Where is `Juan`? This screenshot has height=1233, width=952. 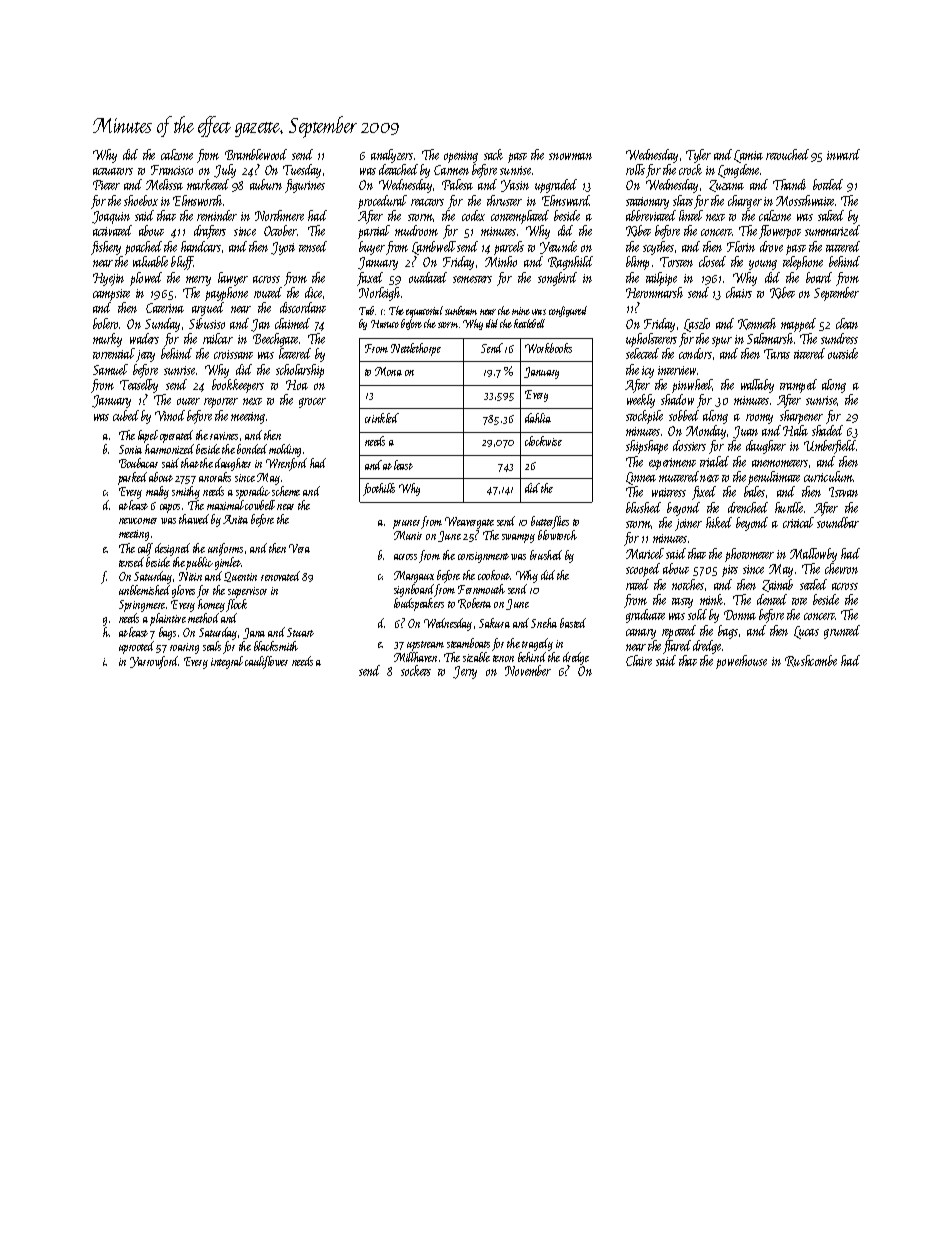 Juan is located at coordinates (745, 432).
